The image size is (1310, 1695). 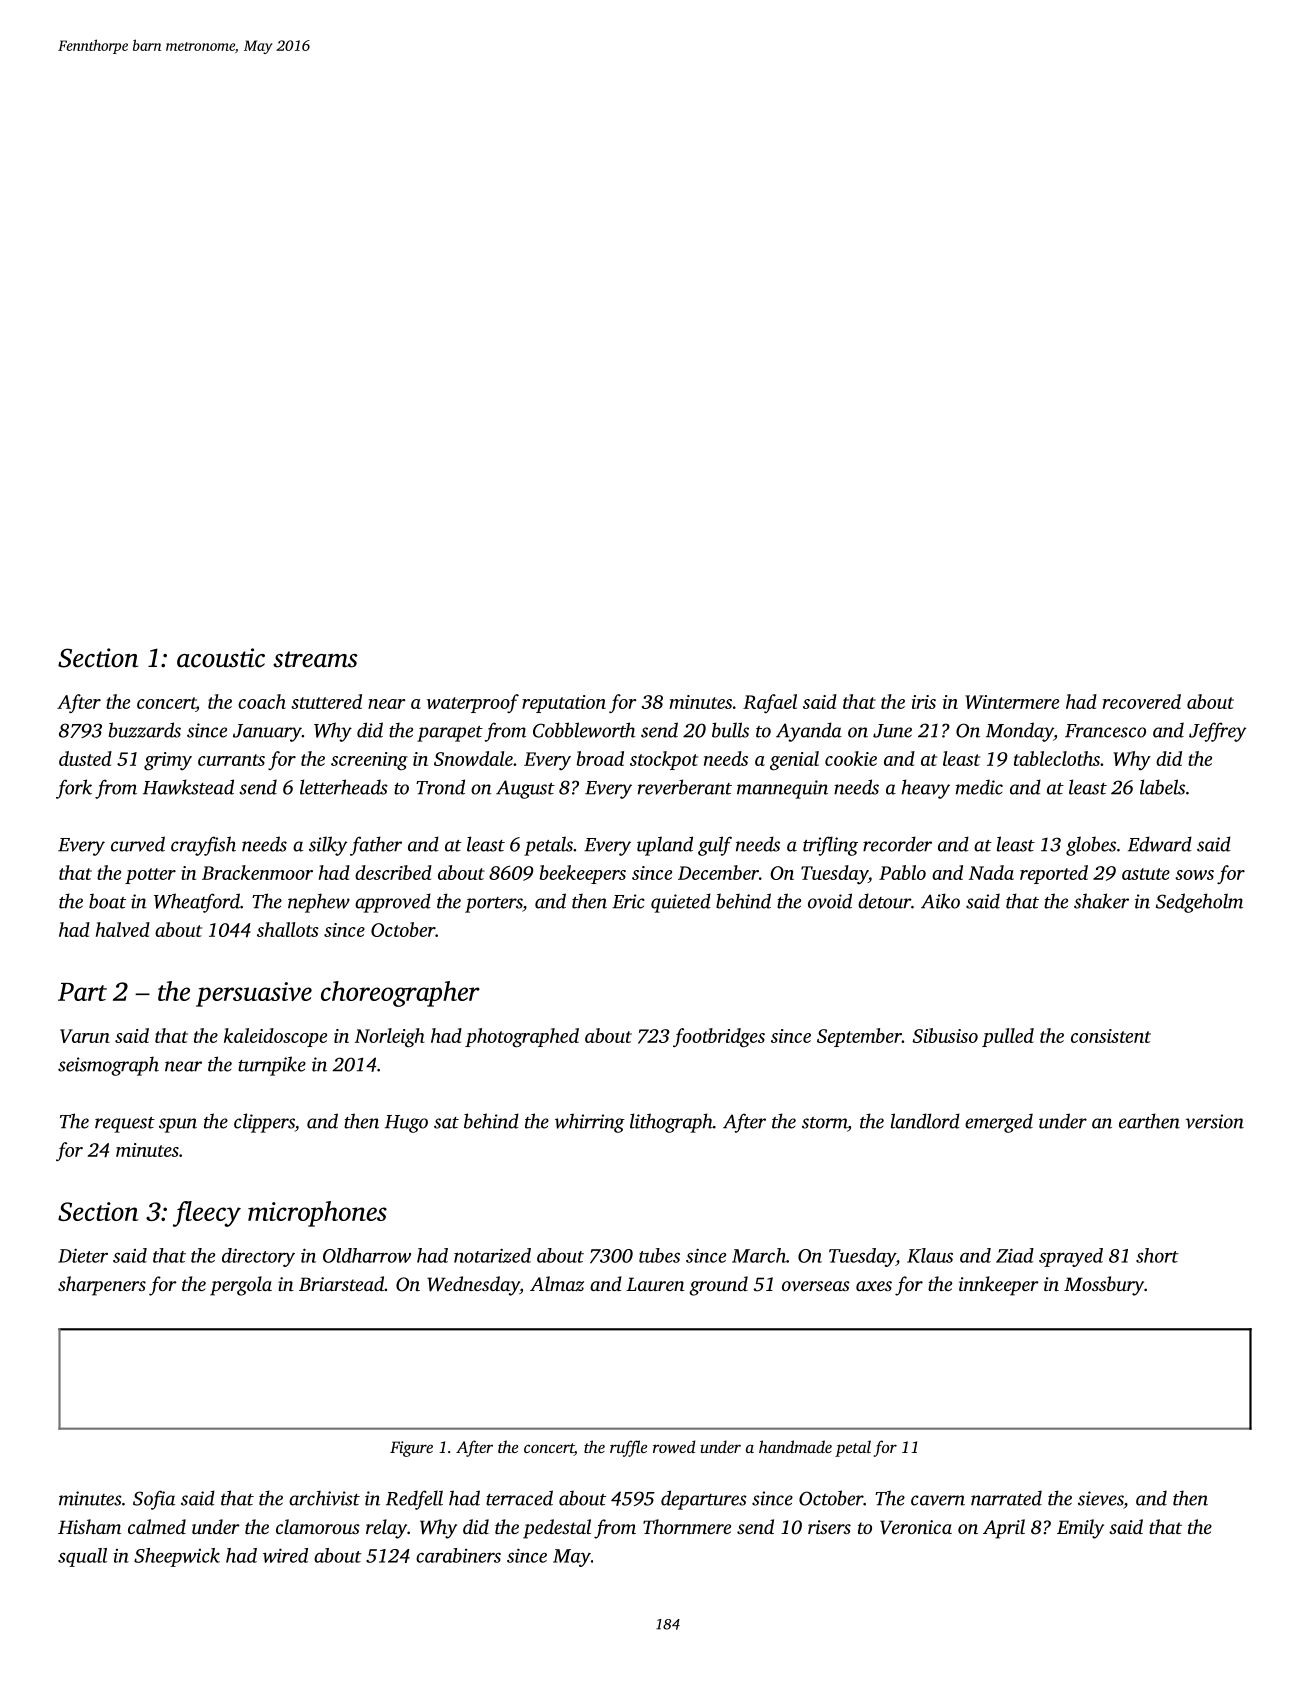 I want to click on wired, so click(x=285, y=1555).
